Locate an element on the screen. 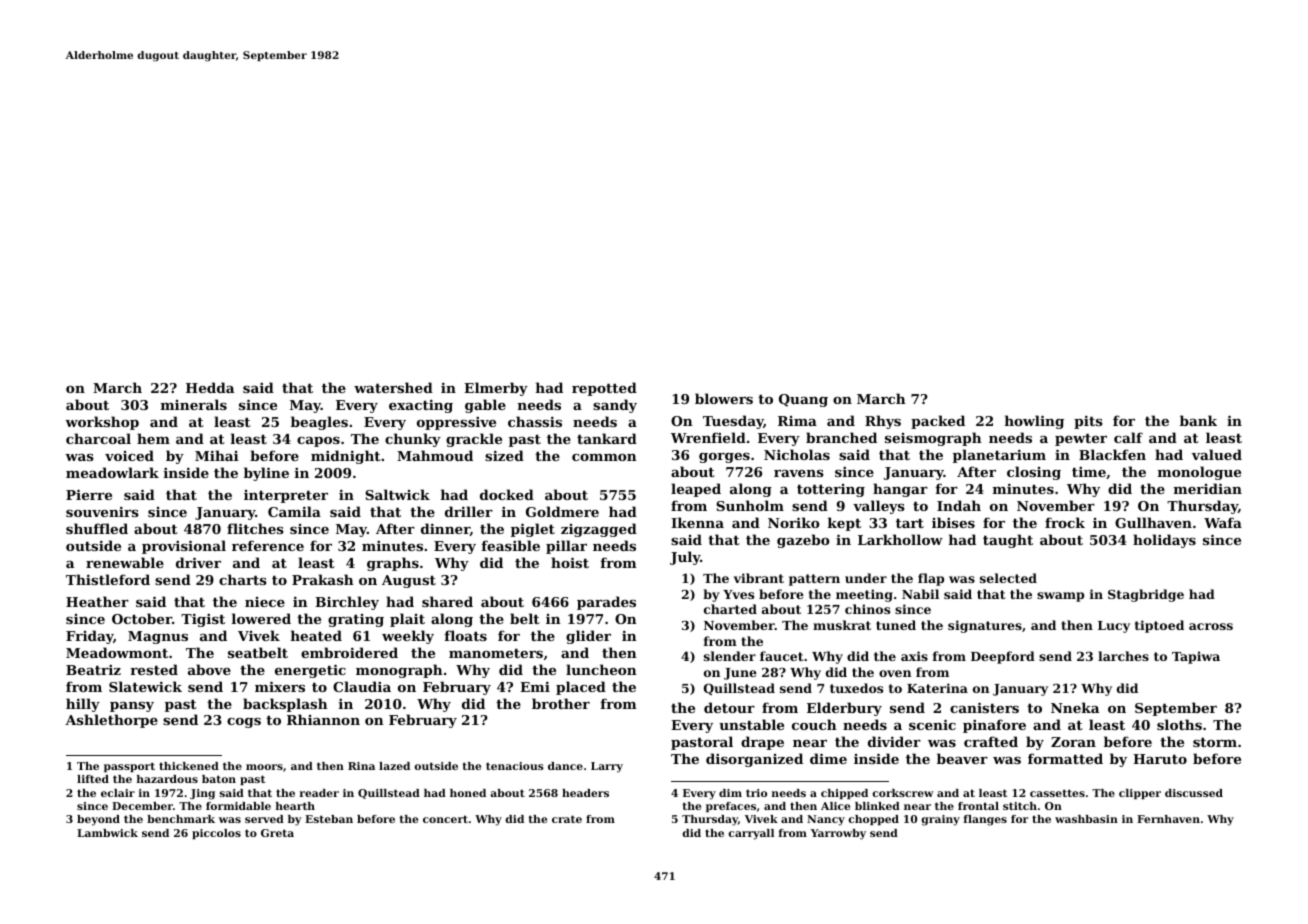 This screenshot has width=1308, height=924. Wrenfield is located at coordinates (708, 437).
